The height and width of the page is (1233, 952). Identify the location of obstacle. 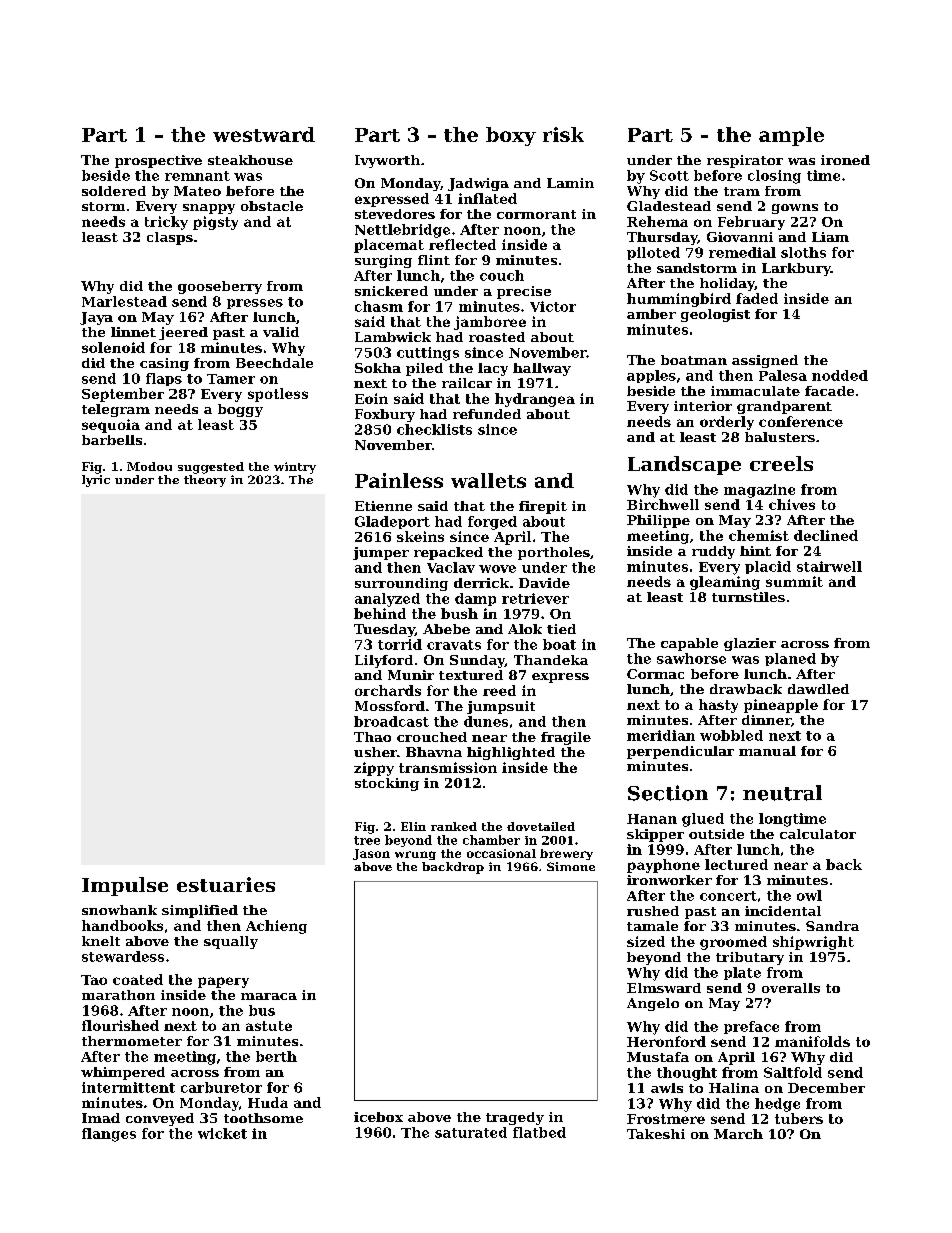
(272, 206).
